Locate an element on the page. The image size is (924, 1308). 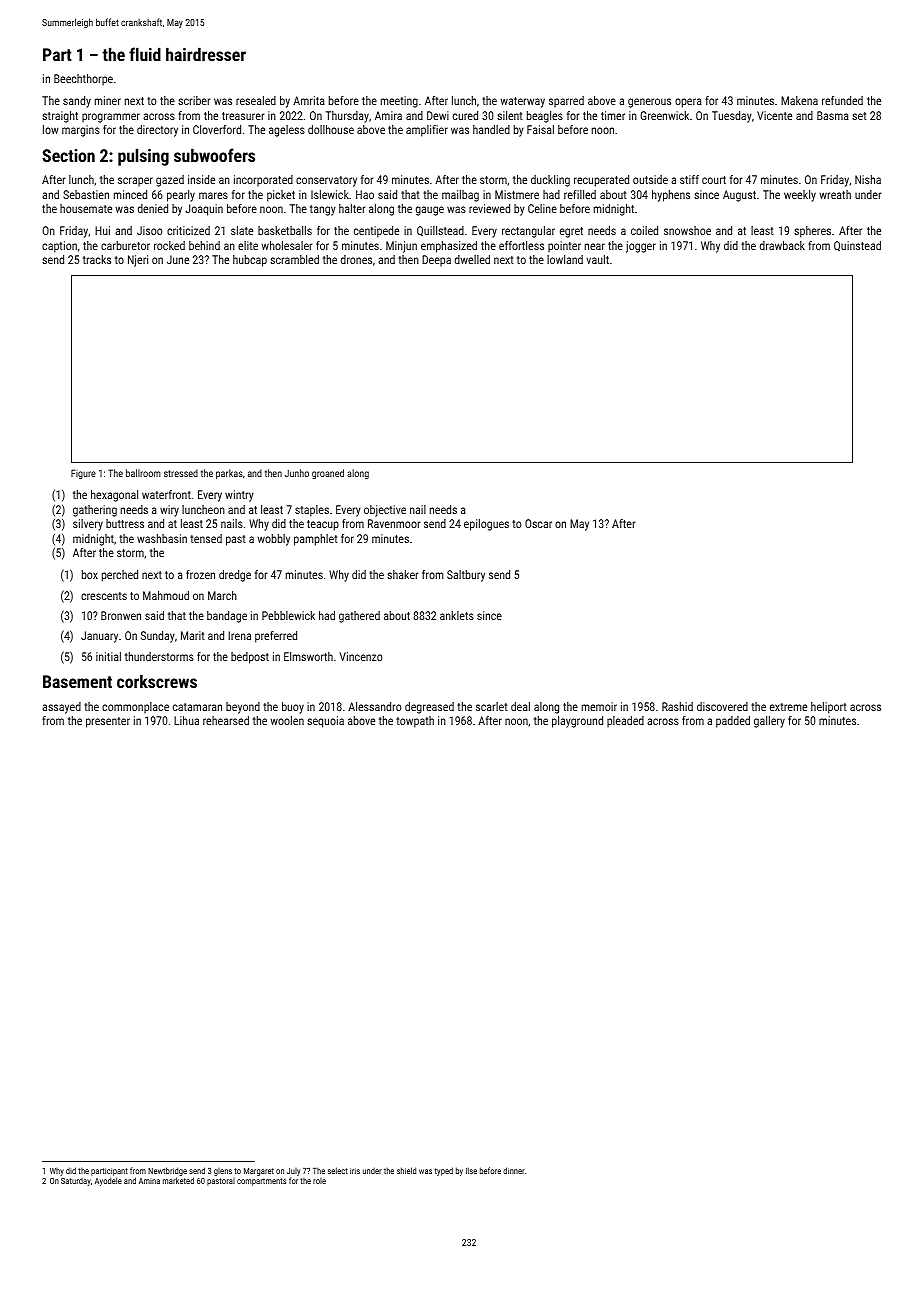
Quinstead is located at coordinates (857, 246).
